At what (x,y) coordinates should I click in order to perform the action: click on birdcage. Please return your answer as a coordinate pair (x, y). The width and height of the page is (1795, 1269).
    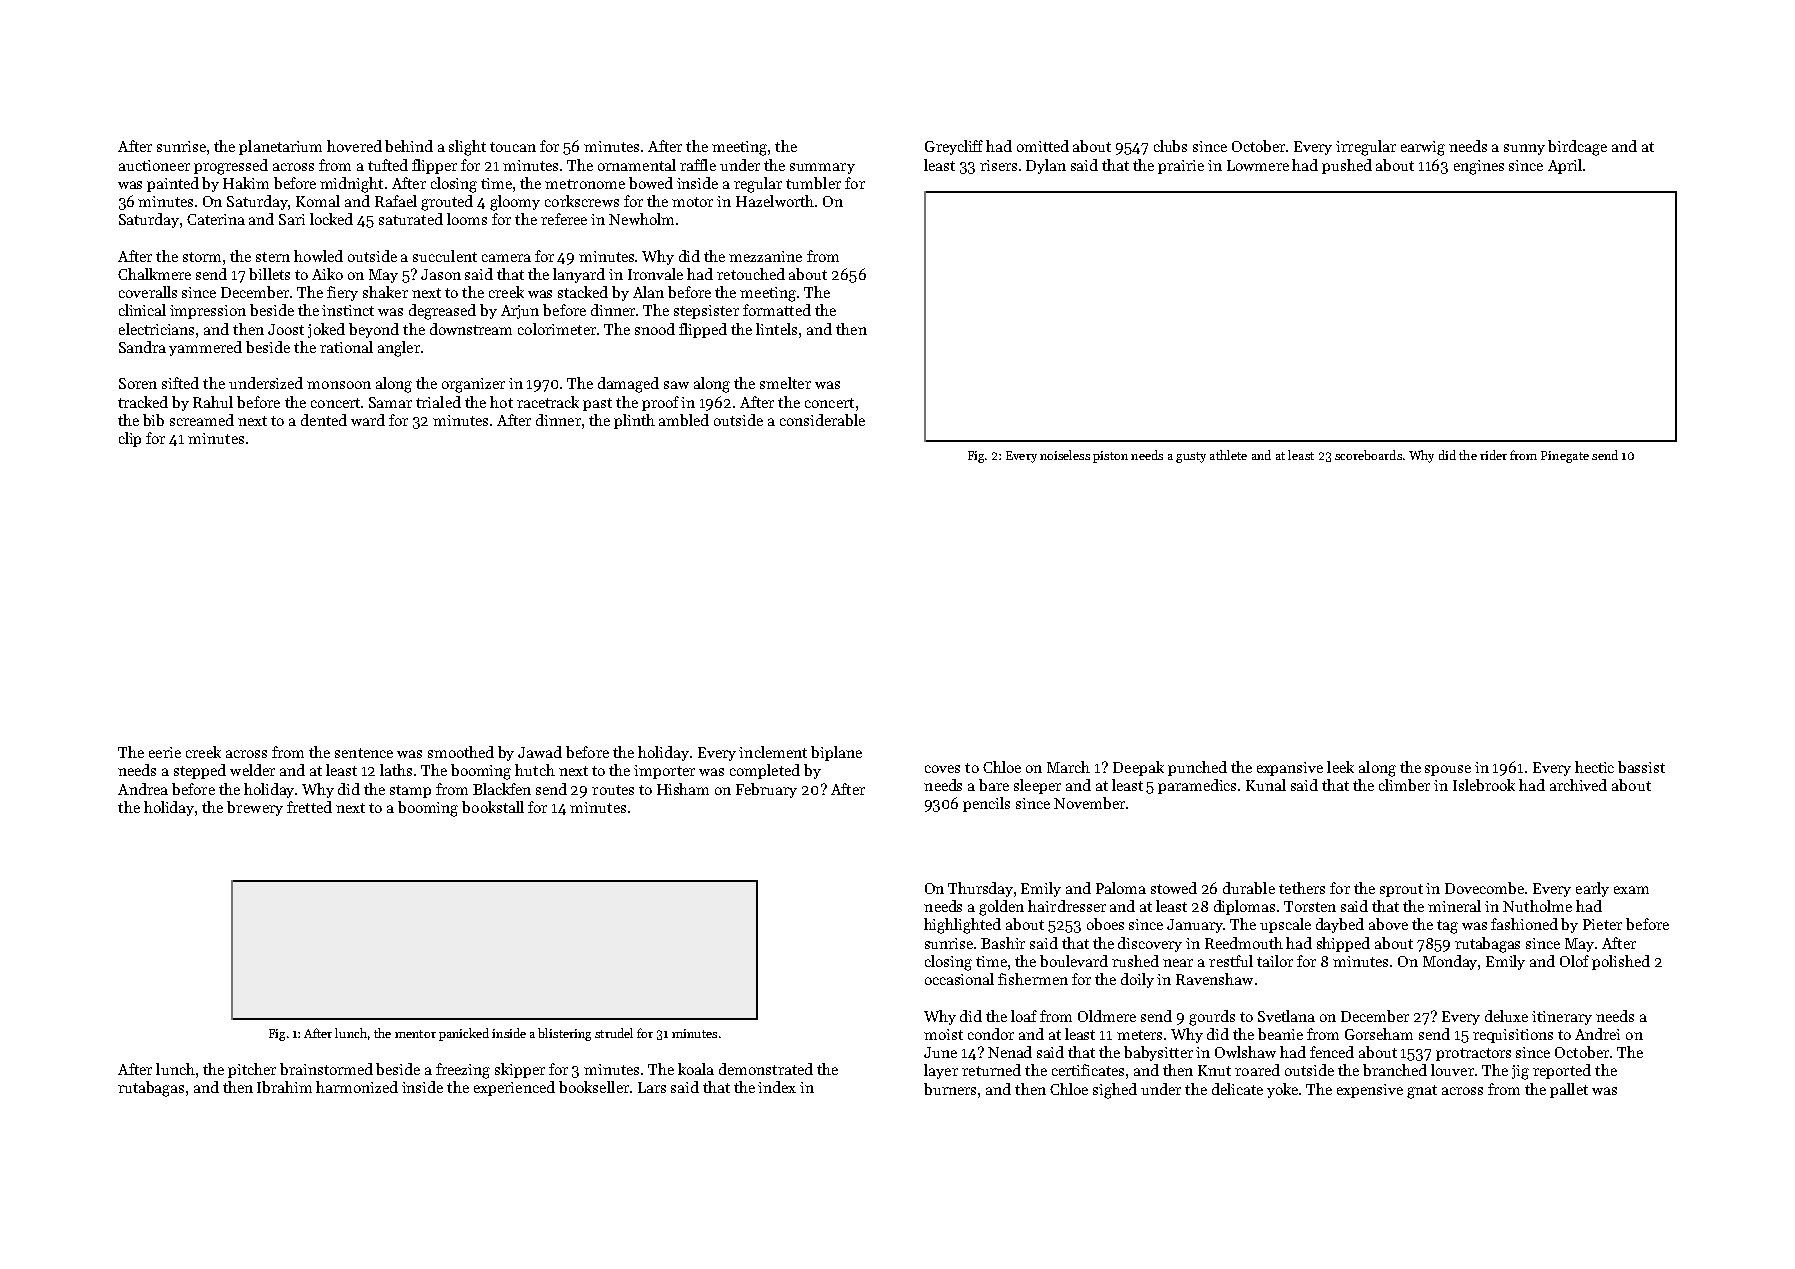
    Looking at the image, I should click on (1577, 148).
